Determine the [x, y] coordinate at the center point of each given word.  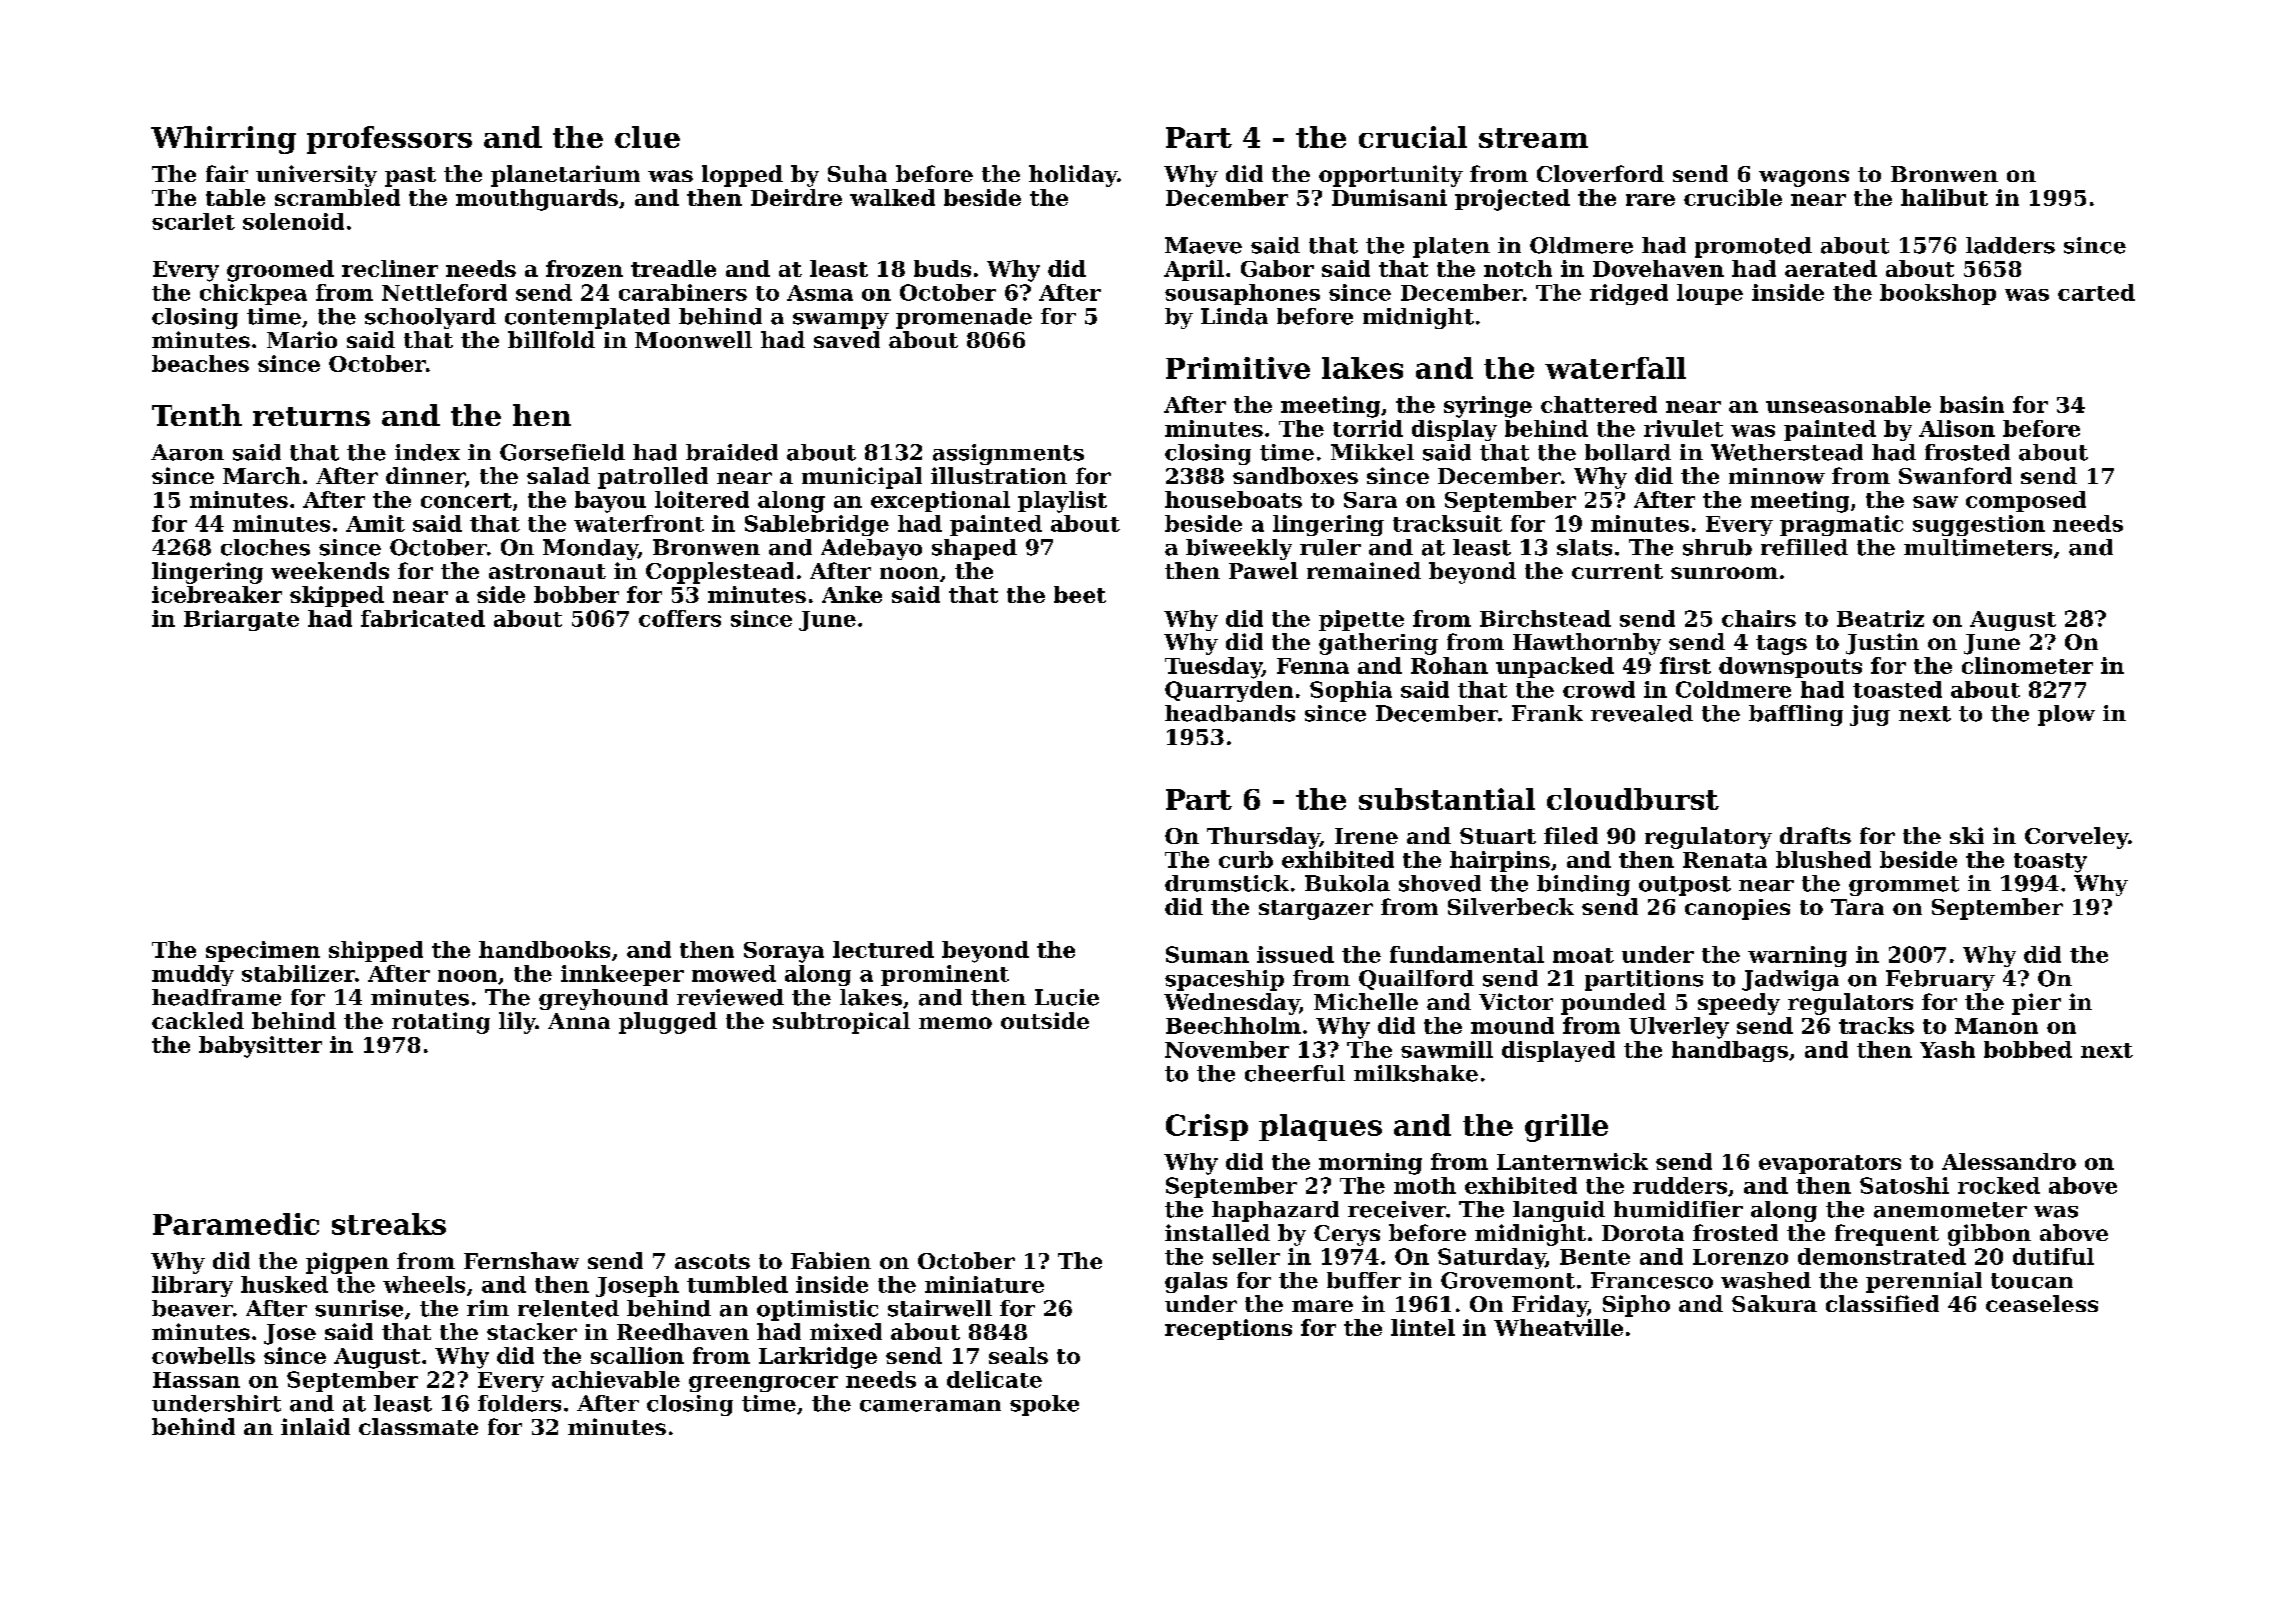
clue [647, 137]
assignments [1008, 454]
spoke [1044, 1405]
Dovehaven [1658, 268]
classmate [418, 1426]
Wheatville [1558, 1327]
